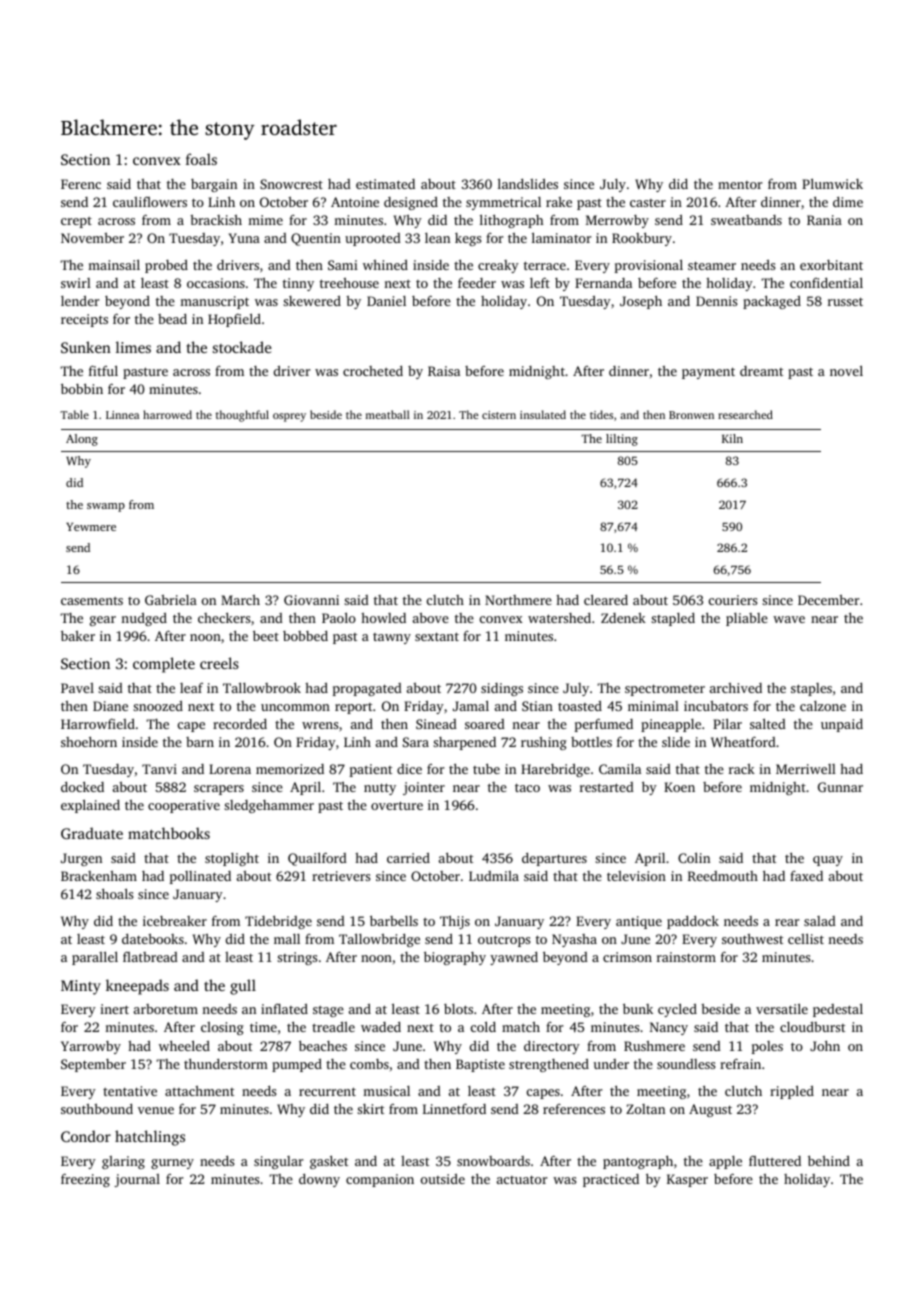  I want to click on lithograph, so click(512, 221).
